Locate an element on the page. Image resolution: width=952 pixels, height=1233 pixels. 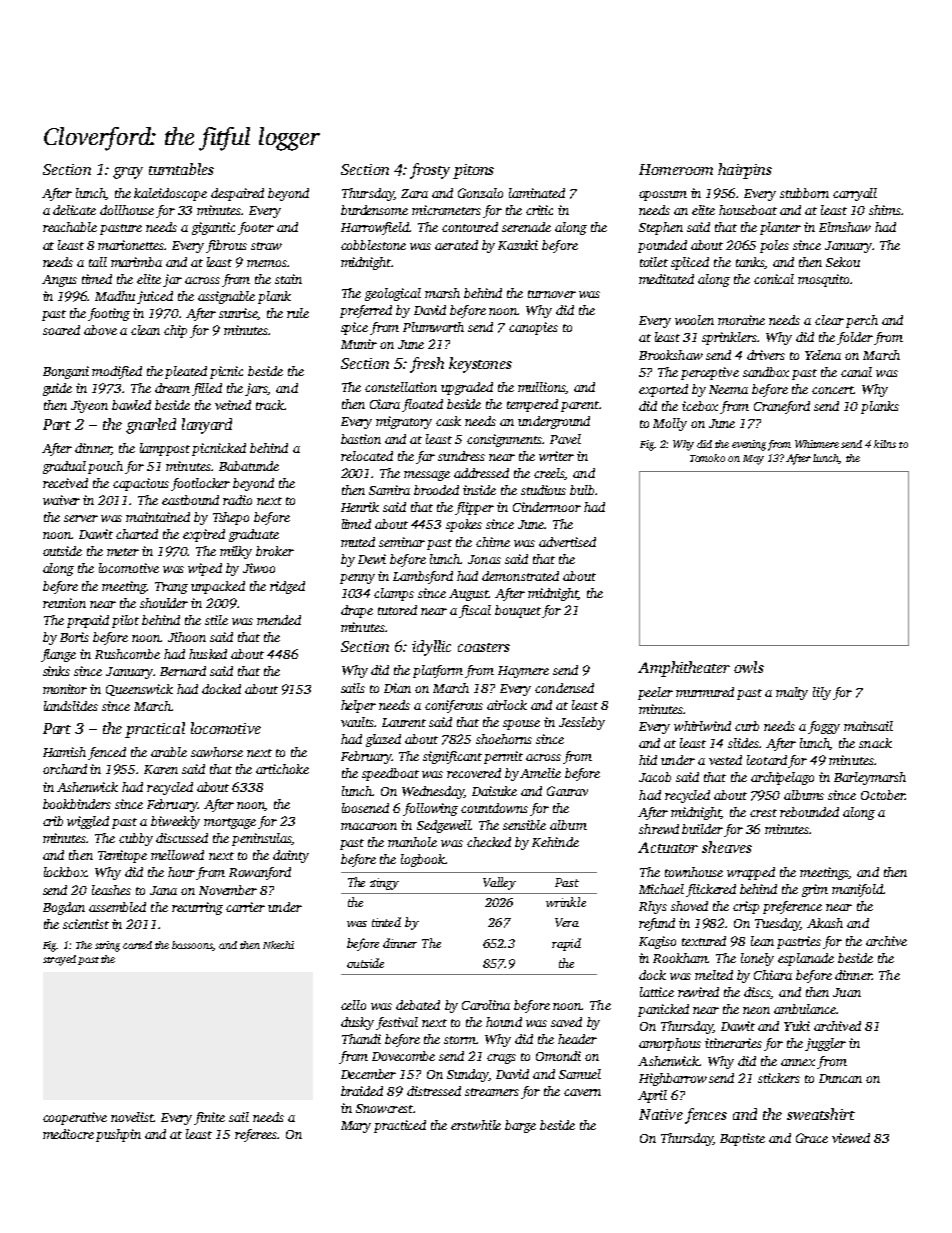
Dovecombe is located at coordinates (403, 1056).
